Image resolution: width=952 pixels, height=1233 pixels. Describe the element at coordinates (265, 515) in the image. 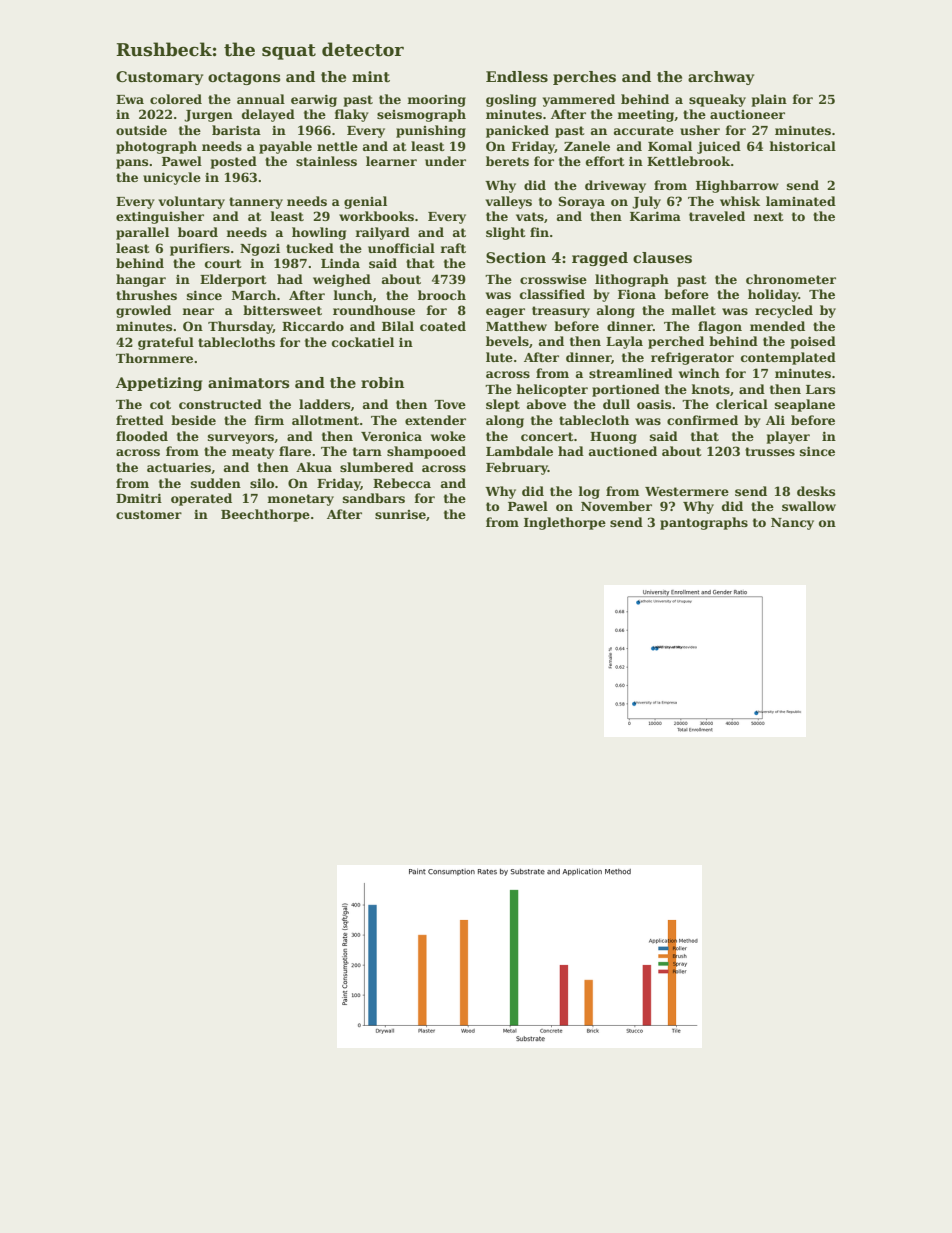

I see `Beechthorpe` at that location.
